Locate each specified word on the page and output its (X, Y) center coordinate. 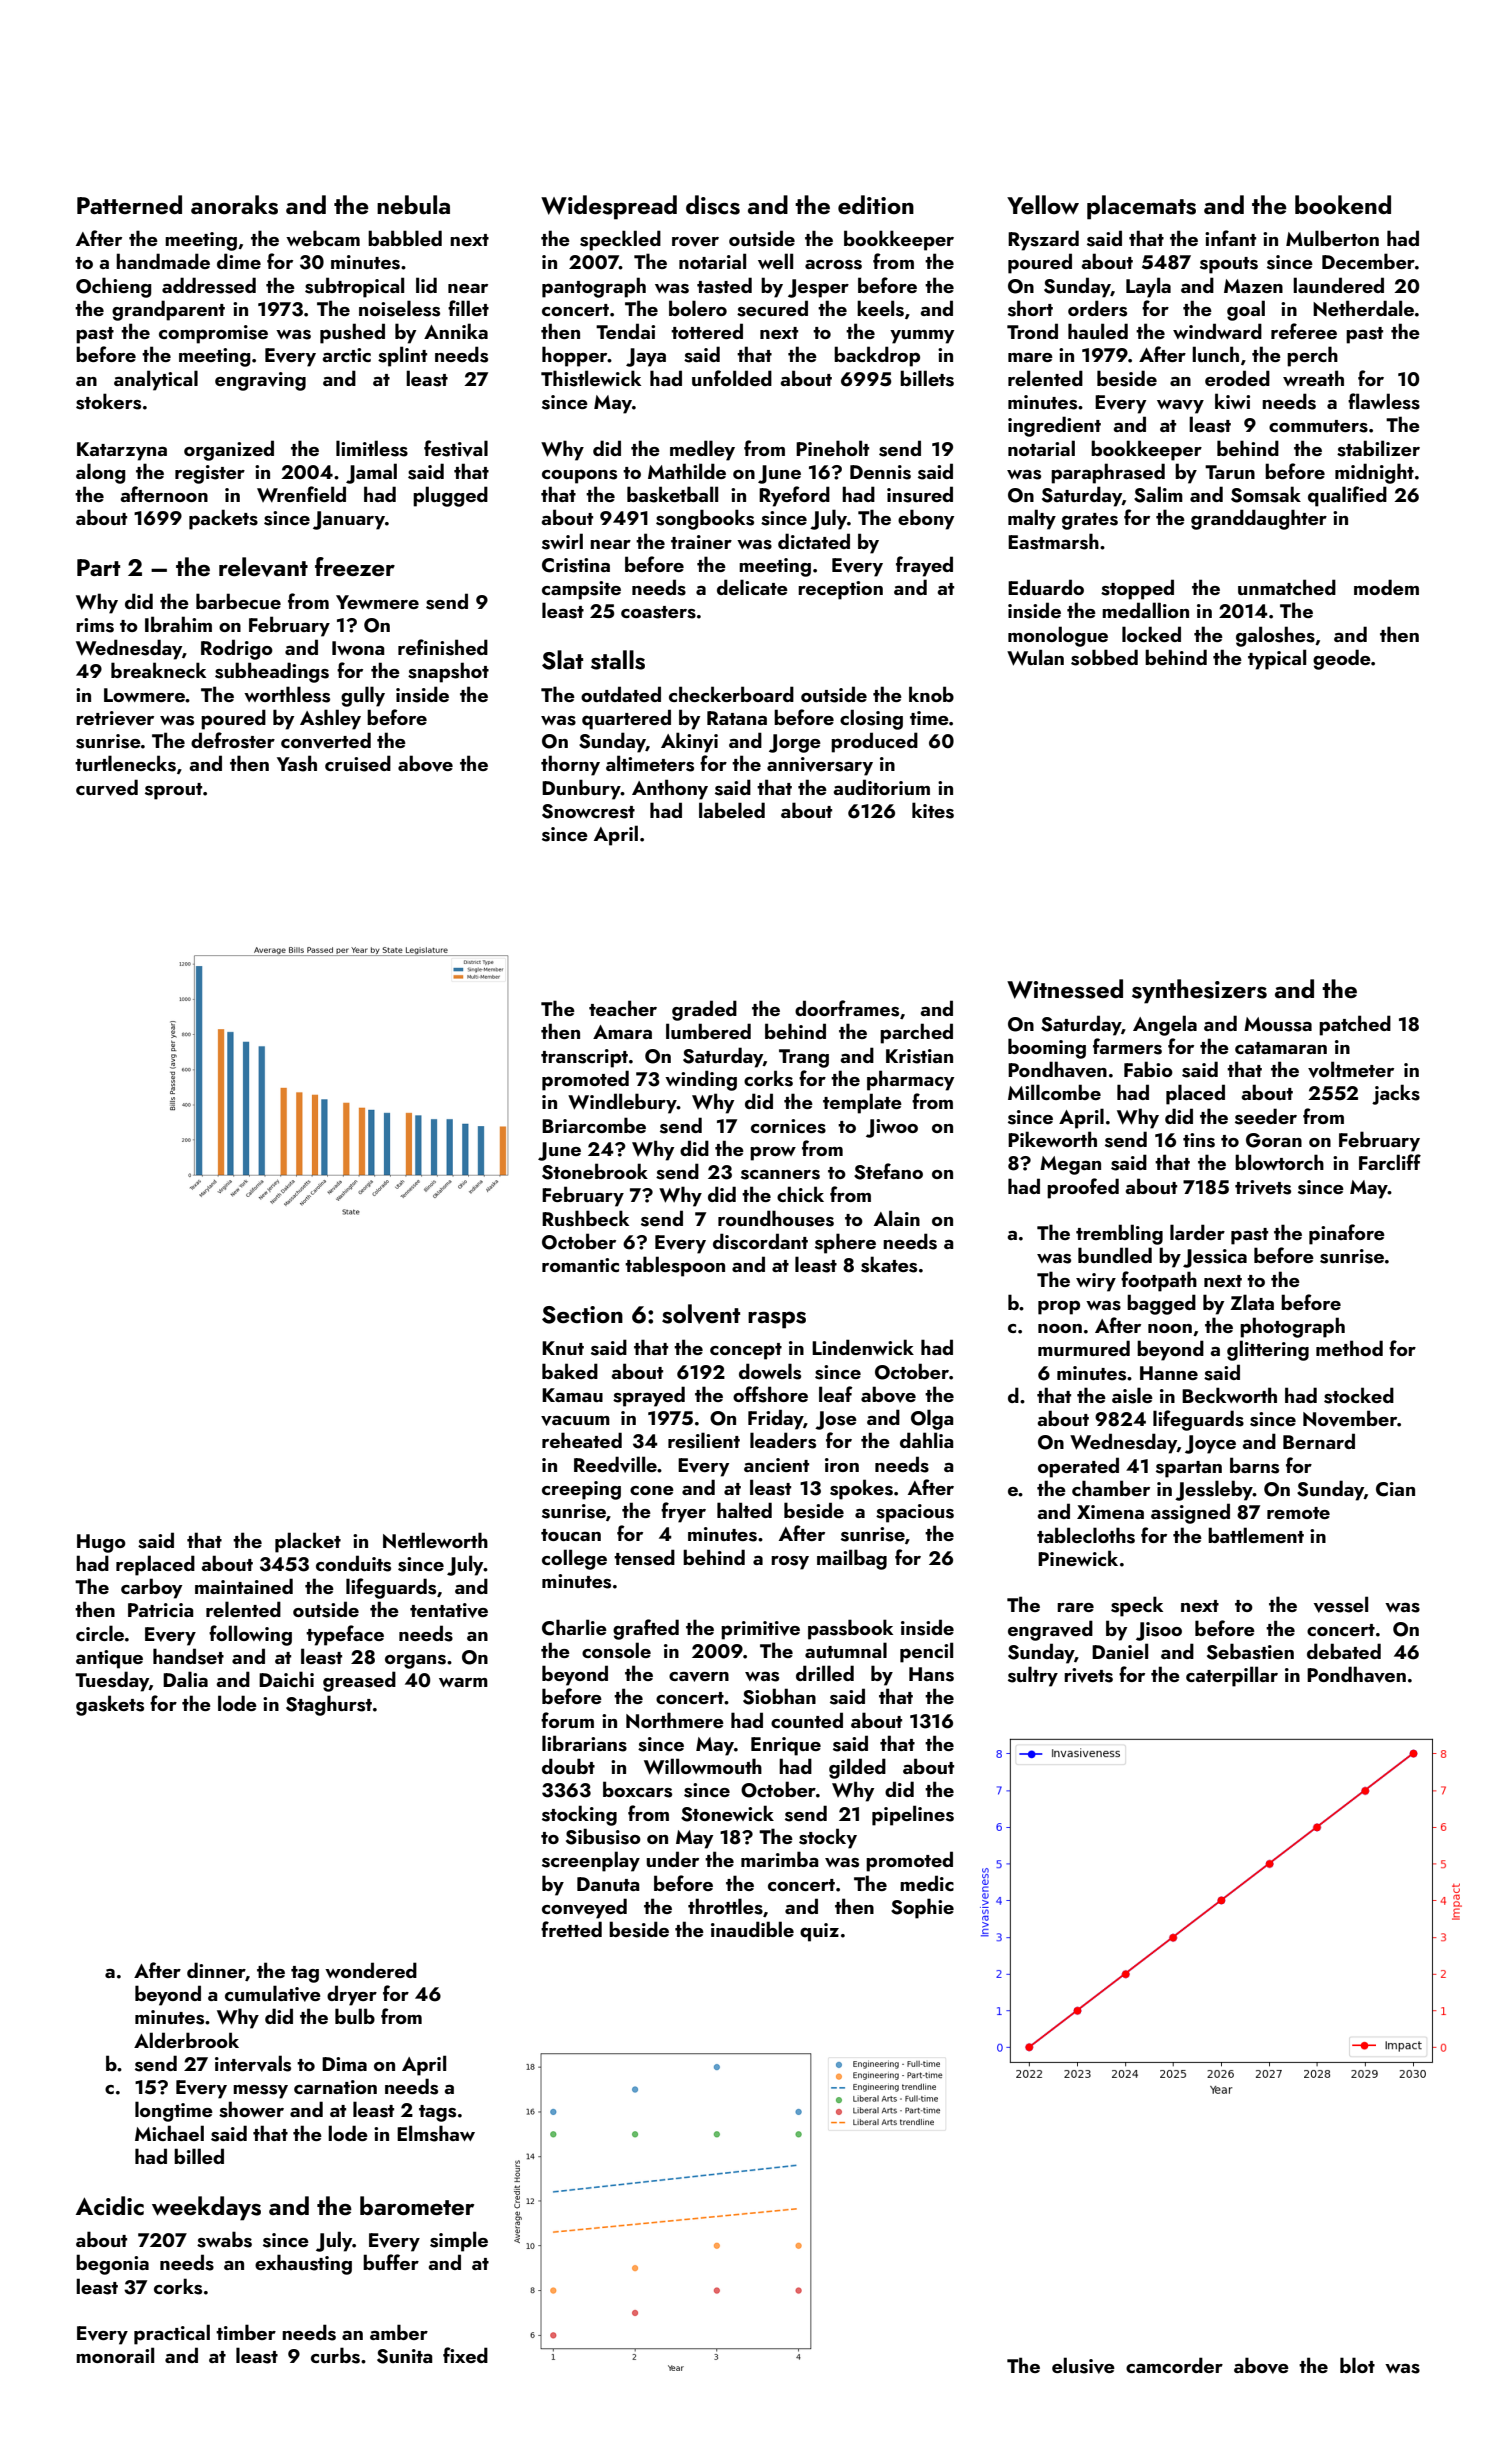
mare (1030, 357)
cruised (358, 763)
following (250, 1635)
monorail (115, 2355)
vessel (1341, 1604)
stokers (108, 401)
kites (933, 810)
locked (1151, 634)
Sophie (922, 1908)
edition (876, 204)
